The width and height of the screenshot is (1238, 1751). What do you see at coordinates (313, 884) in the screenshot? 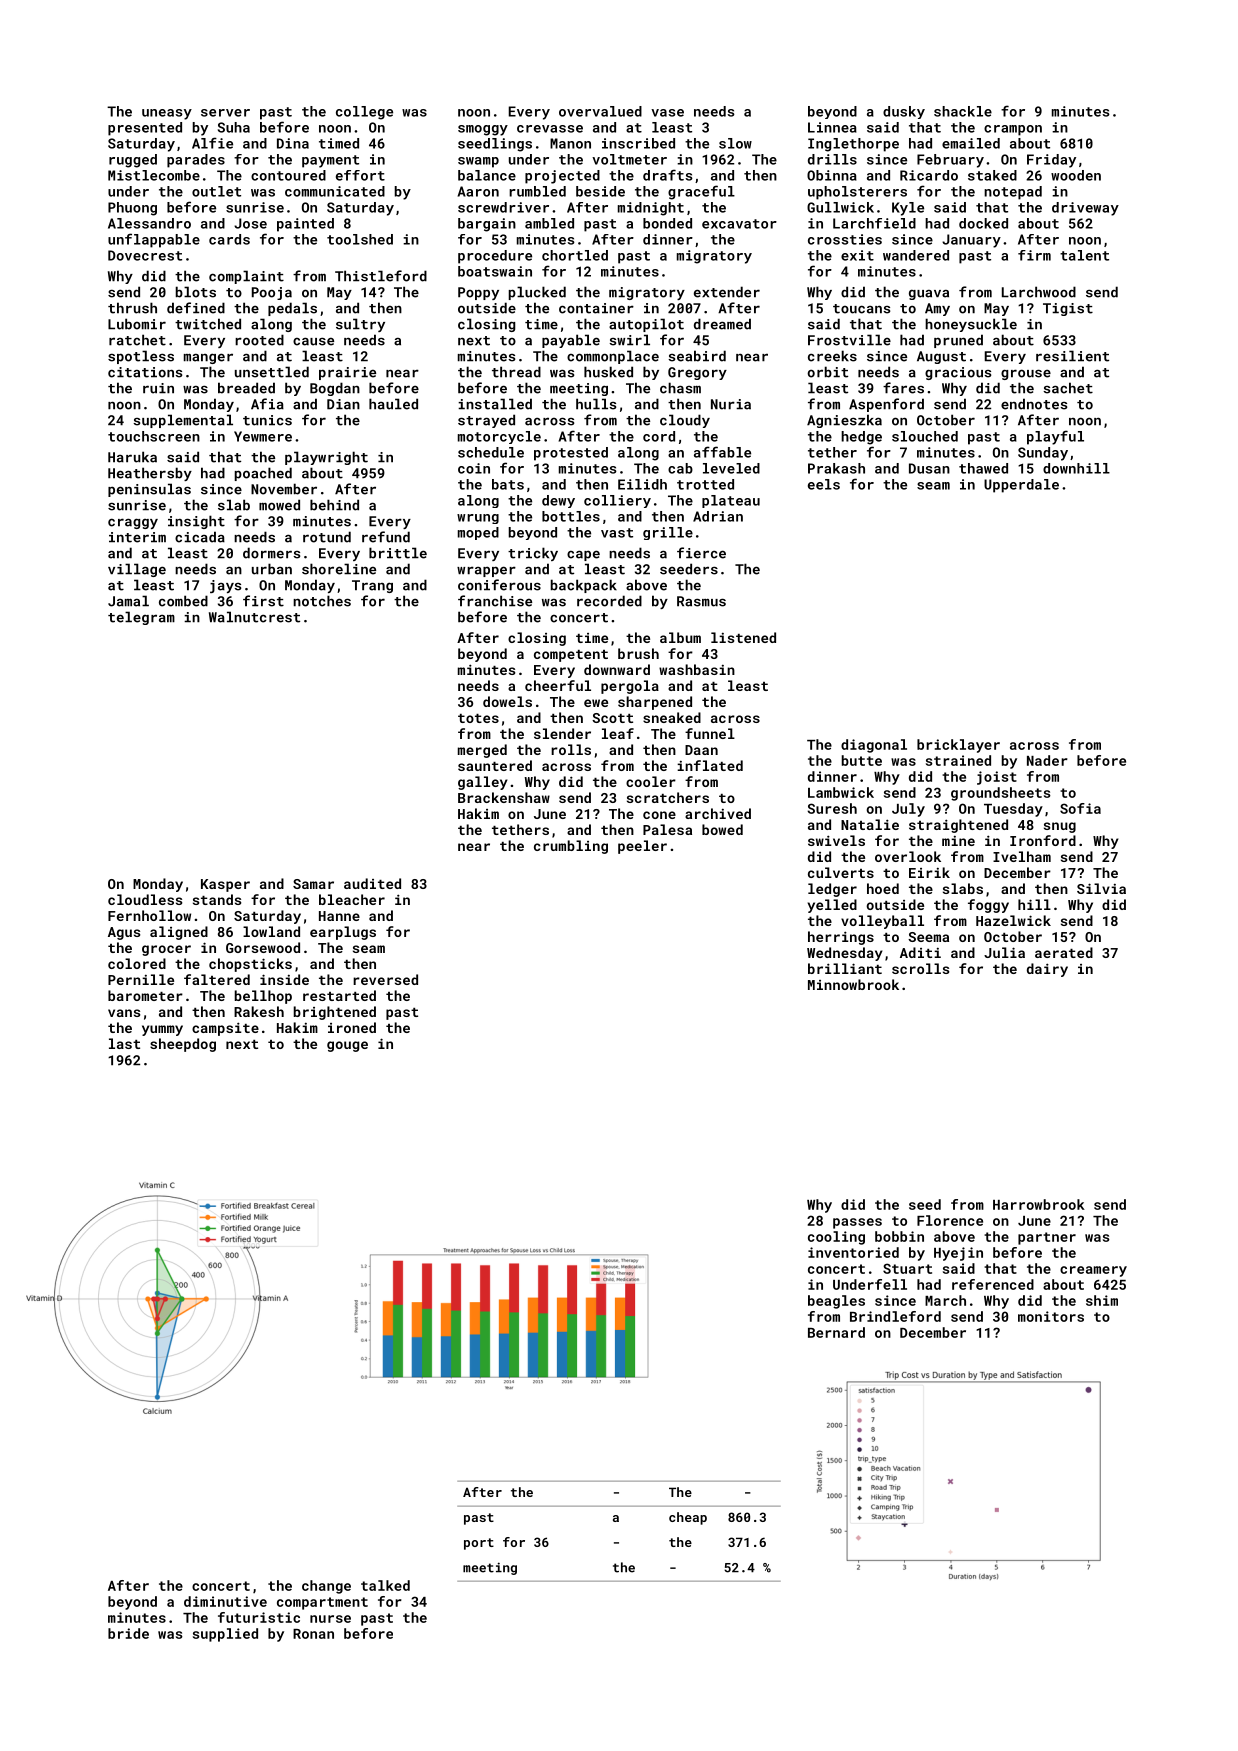
I see `Samar` at bounding box center [313, 884].
